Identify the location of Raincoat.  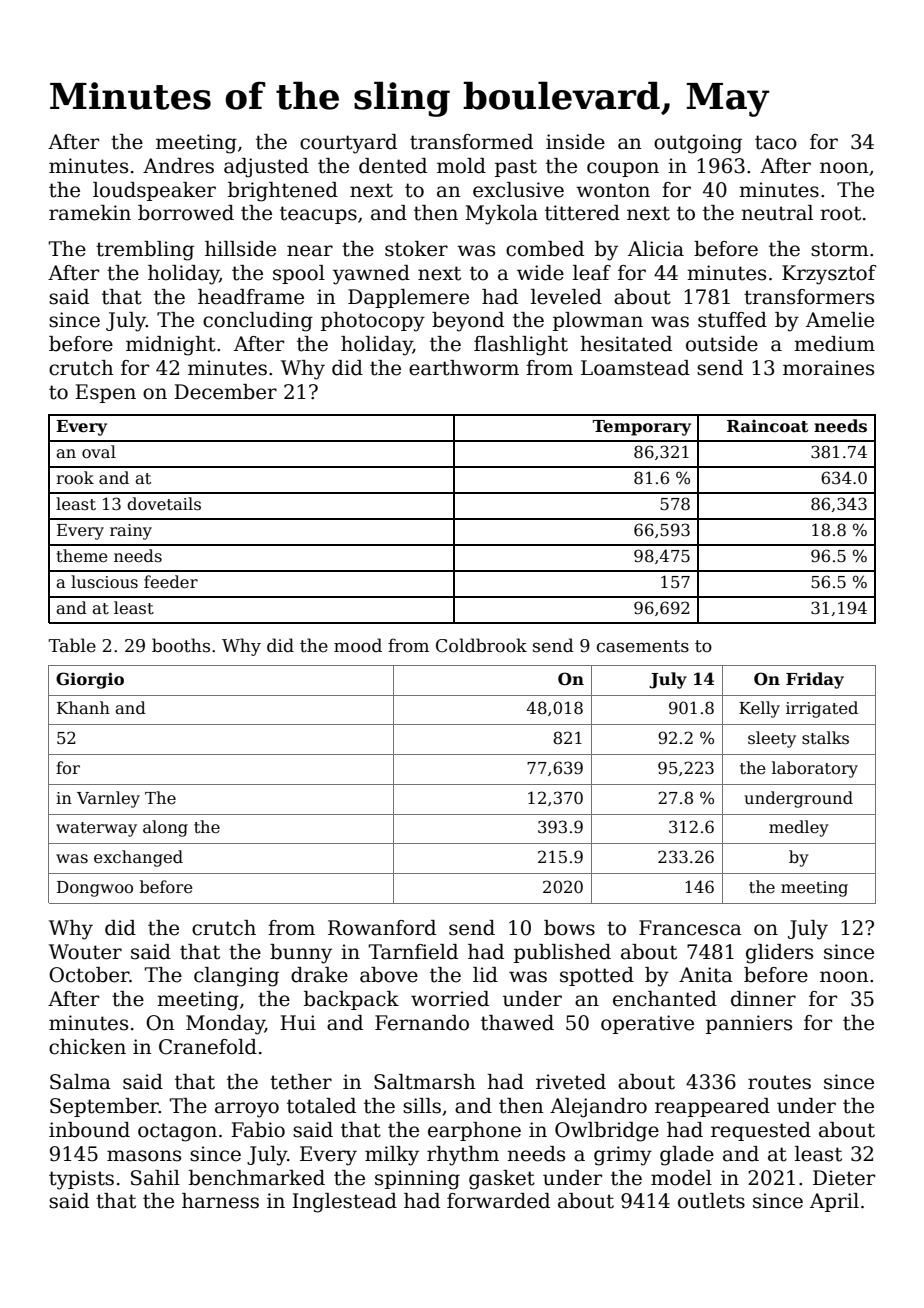
(767, 426).
